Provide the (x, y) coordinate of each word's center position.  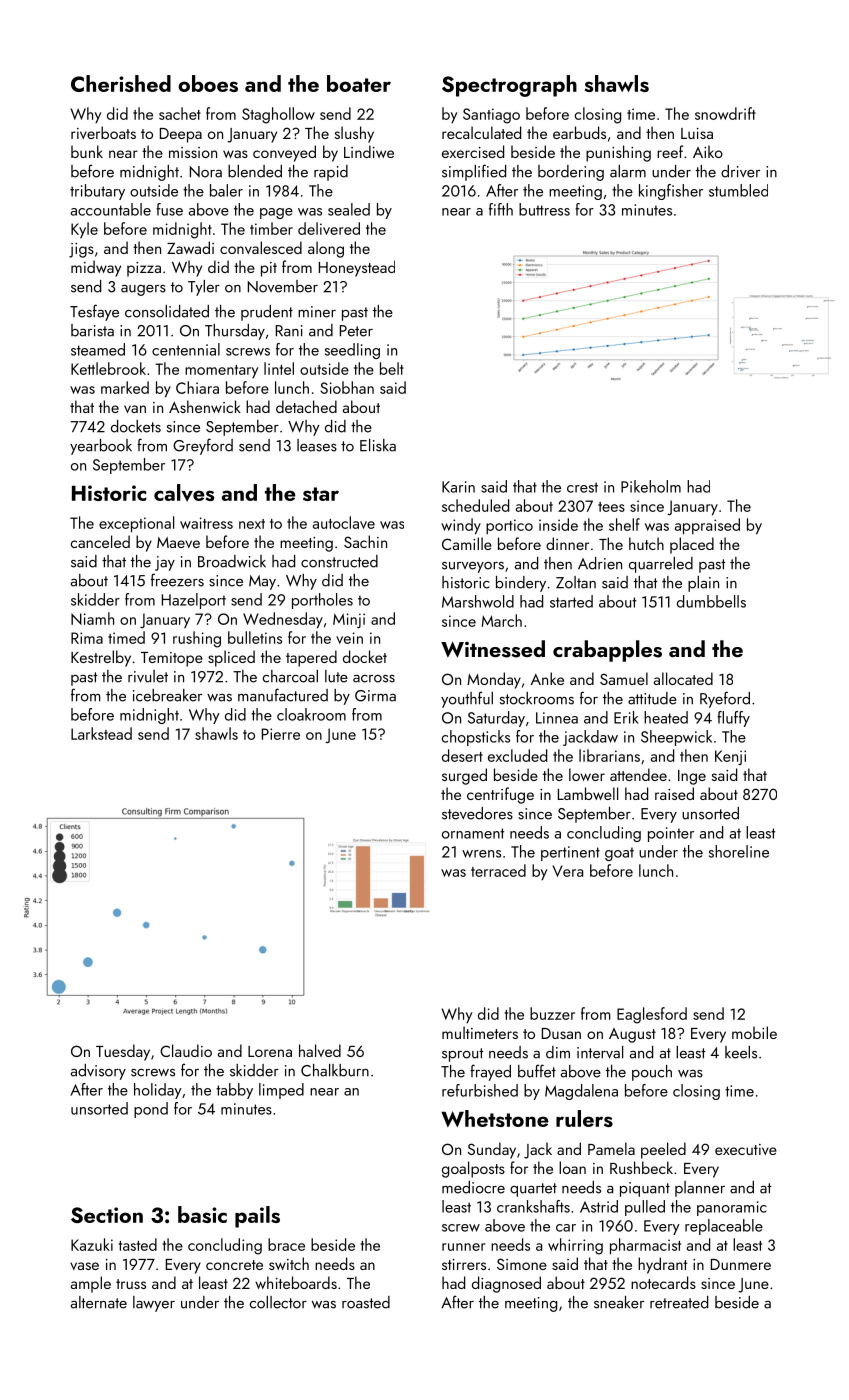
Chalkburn (335, 1070)
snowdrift (725, 113)
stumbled (738, 190)
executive (746, 1149)
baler (226, 190)
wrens (481, 854)
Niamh (92, 618)
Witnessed (493, 649)
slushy (354, 134)
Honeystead (357, 268)
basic (202, 1214)
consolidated (167, 311)
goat (619, 854)
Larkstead (101, 733)
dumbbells (711, 601)
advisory (98, 1072)
